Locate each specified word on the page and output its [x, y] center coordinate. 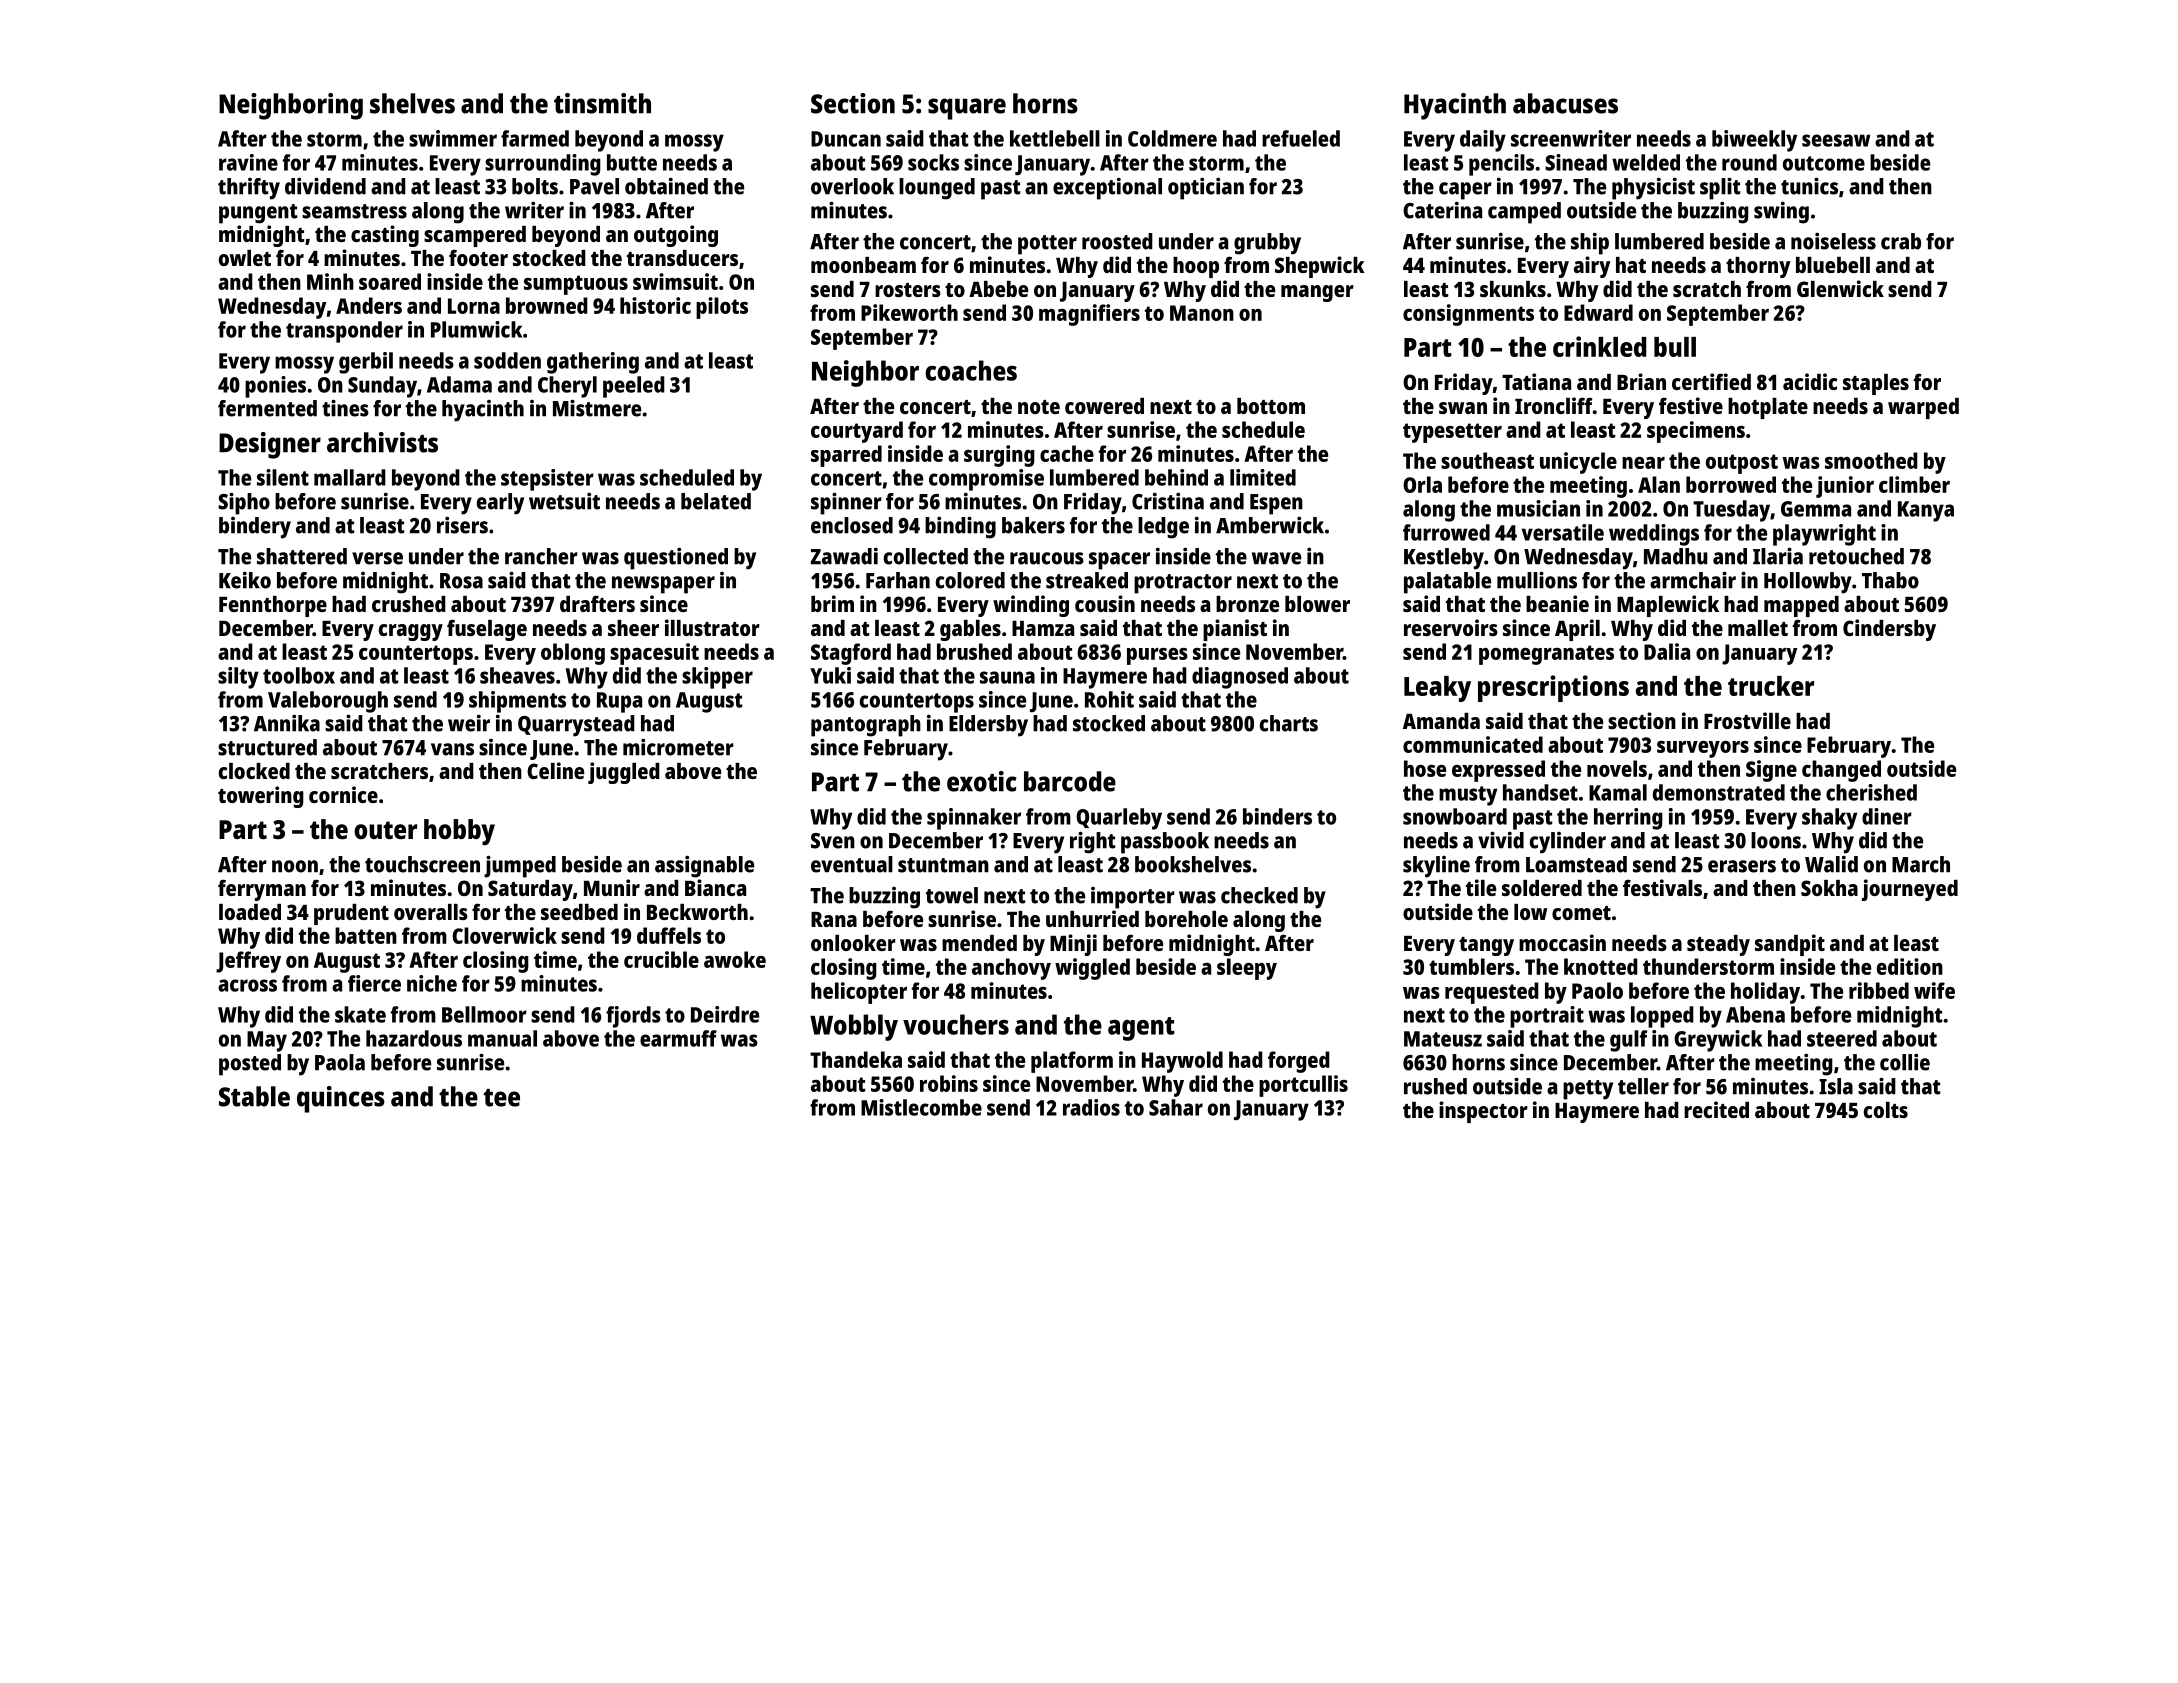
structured [267, 747]
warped [1923, 408]
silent [283, 477]
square [967, 109]
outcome [1824, 163]
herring [1628, 819]
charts [1289, 723]
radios [1091, 1107]
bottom [1271, 406]
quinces [341, 1099]
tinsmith [602, 103]
